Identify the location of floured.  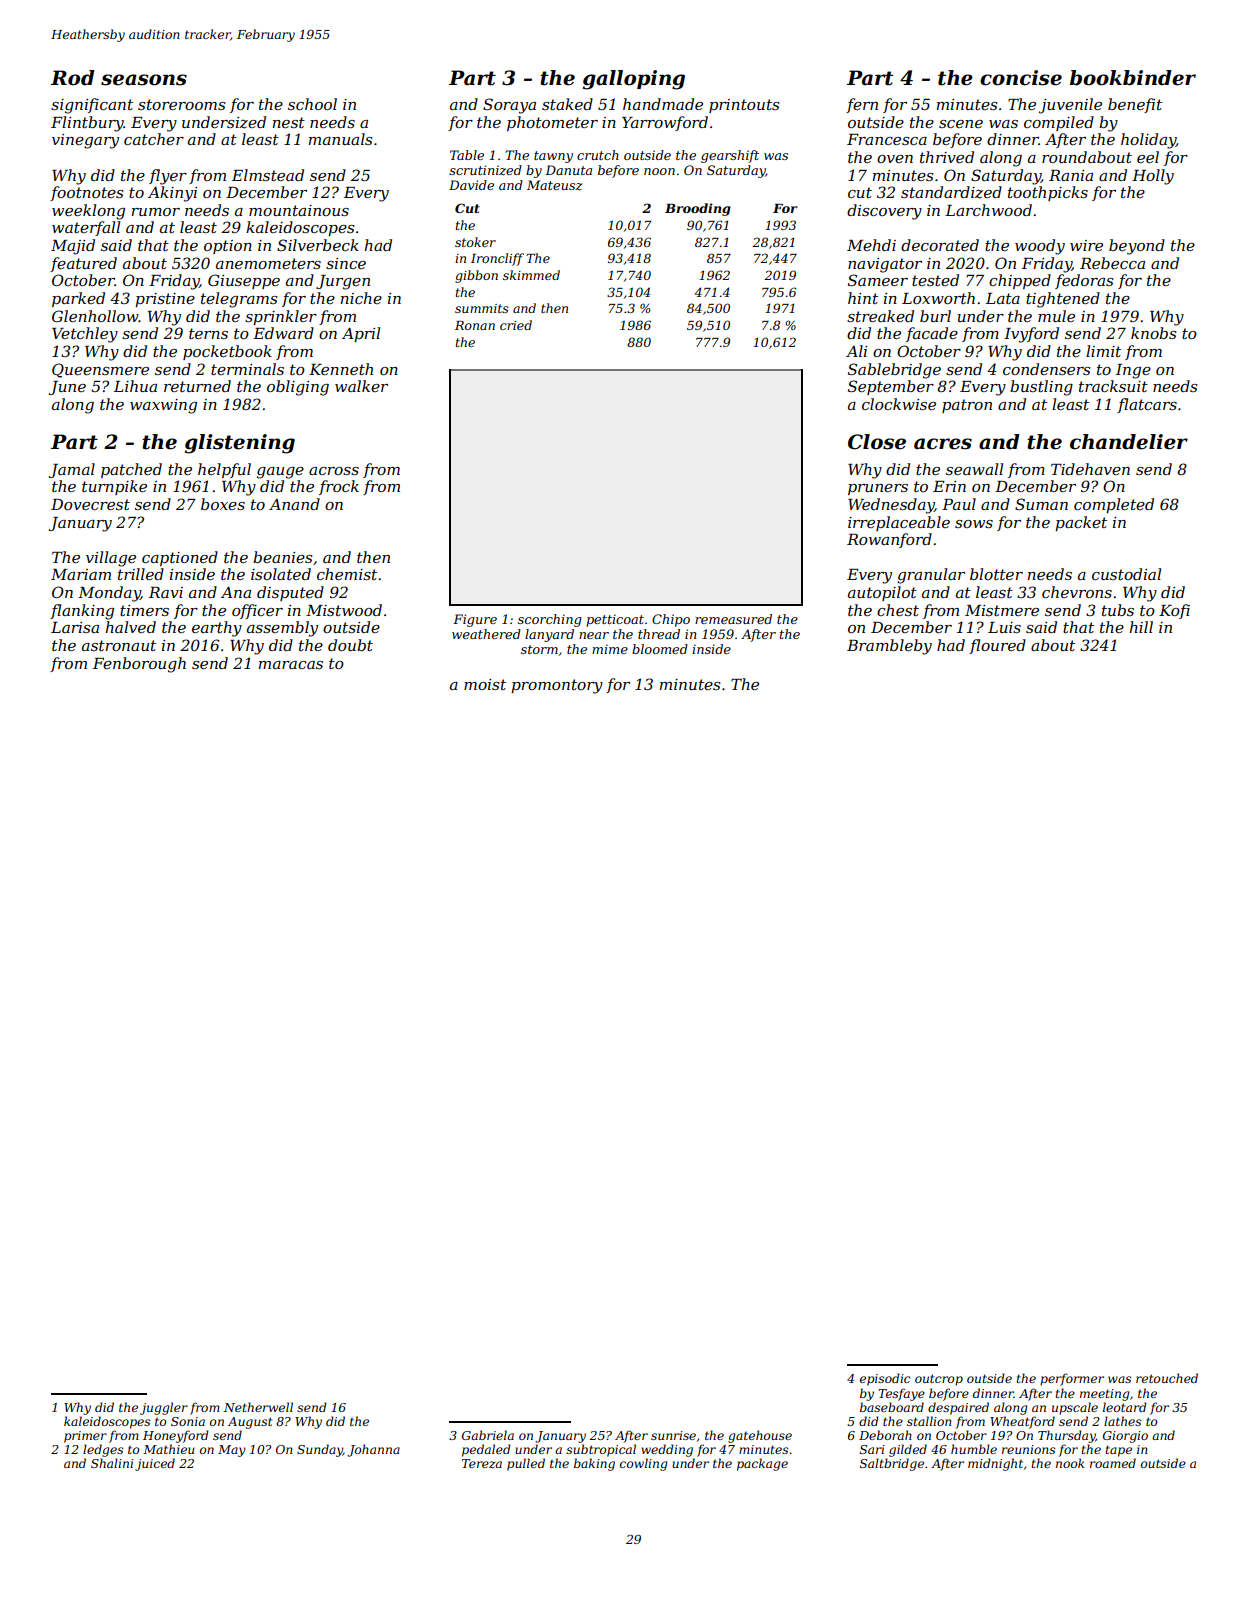
(997, 646).
